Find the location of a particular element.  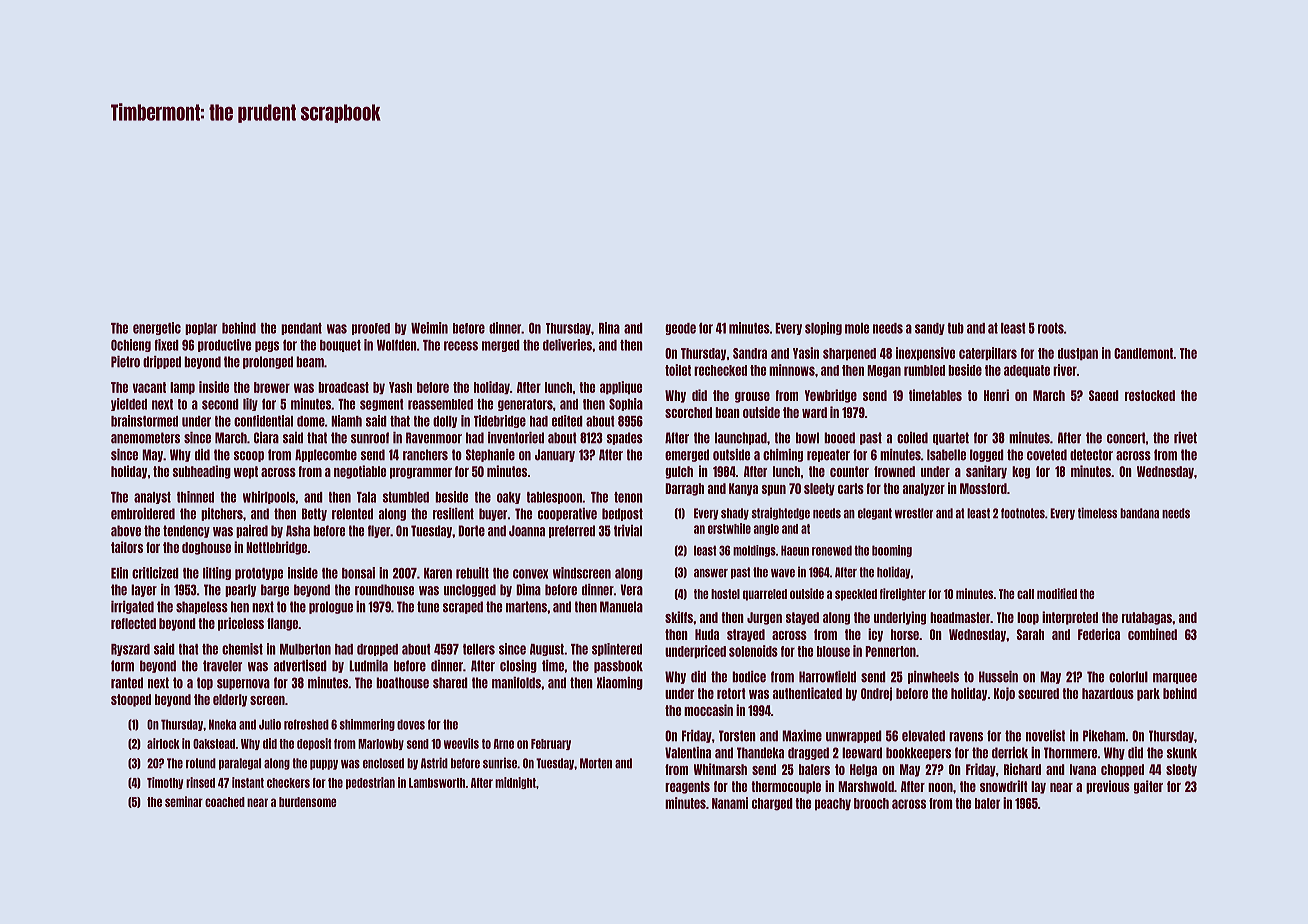

sloping is located at coordinates (823, 328).
